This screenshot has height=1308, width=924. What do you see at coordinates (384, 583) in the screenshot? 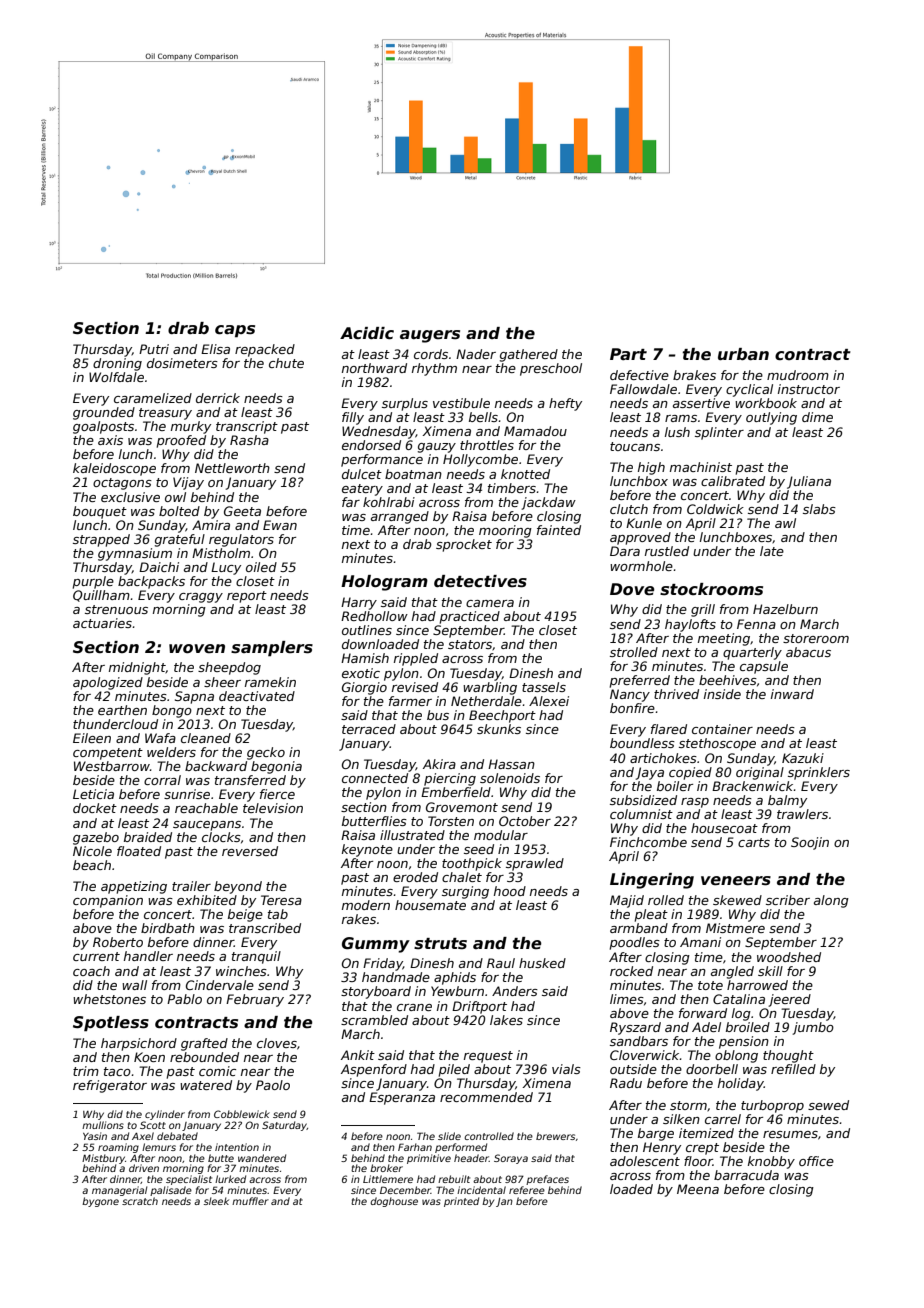
I see `Hologram` at bounding box center [384, 583].
